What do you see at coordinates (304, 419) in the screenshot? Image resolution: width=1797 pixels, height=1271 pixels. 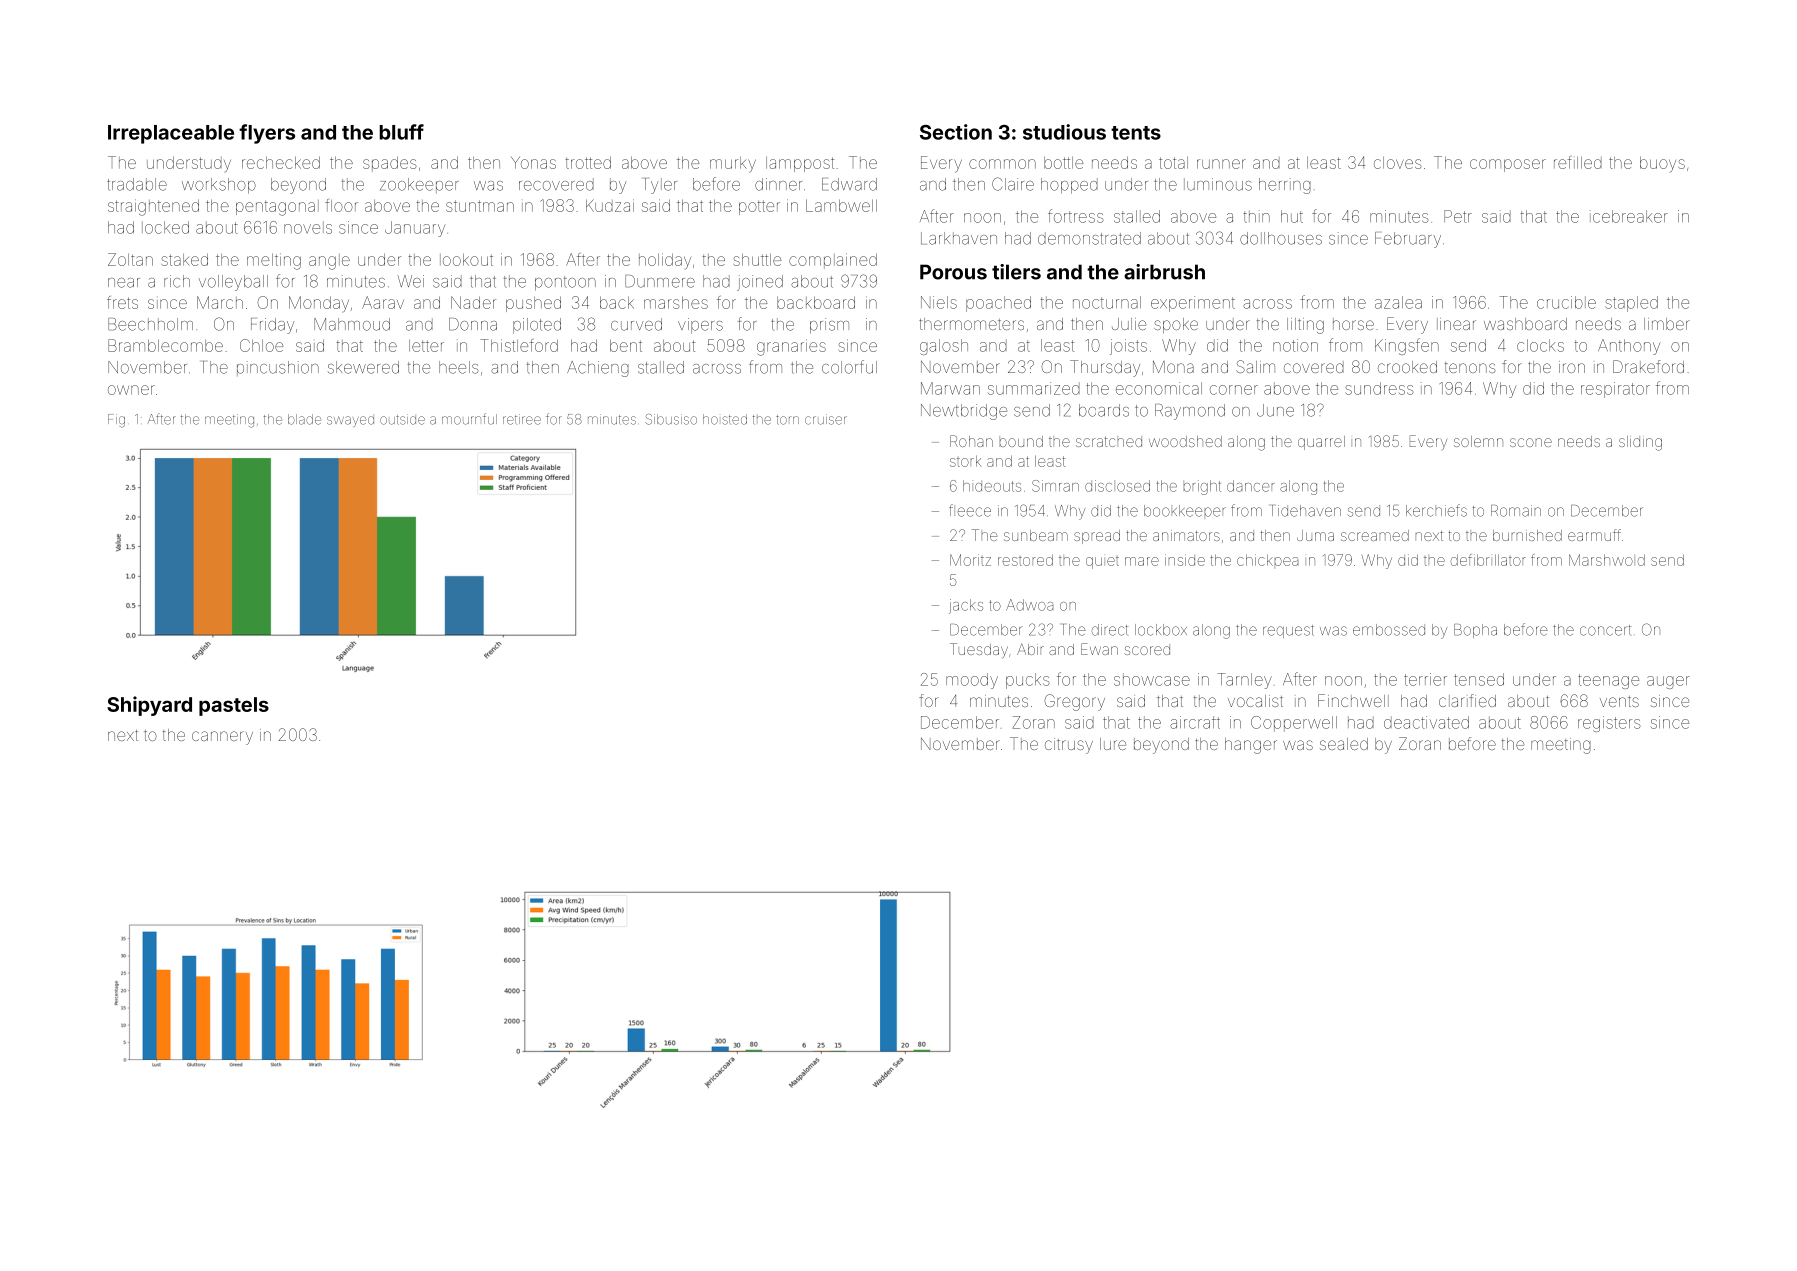 I see `blade` at bounding box center [304, 419].
